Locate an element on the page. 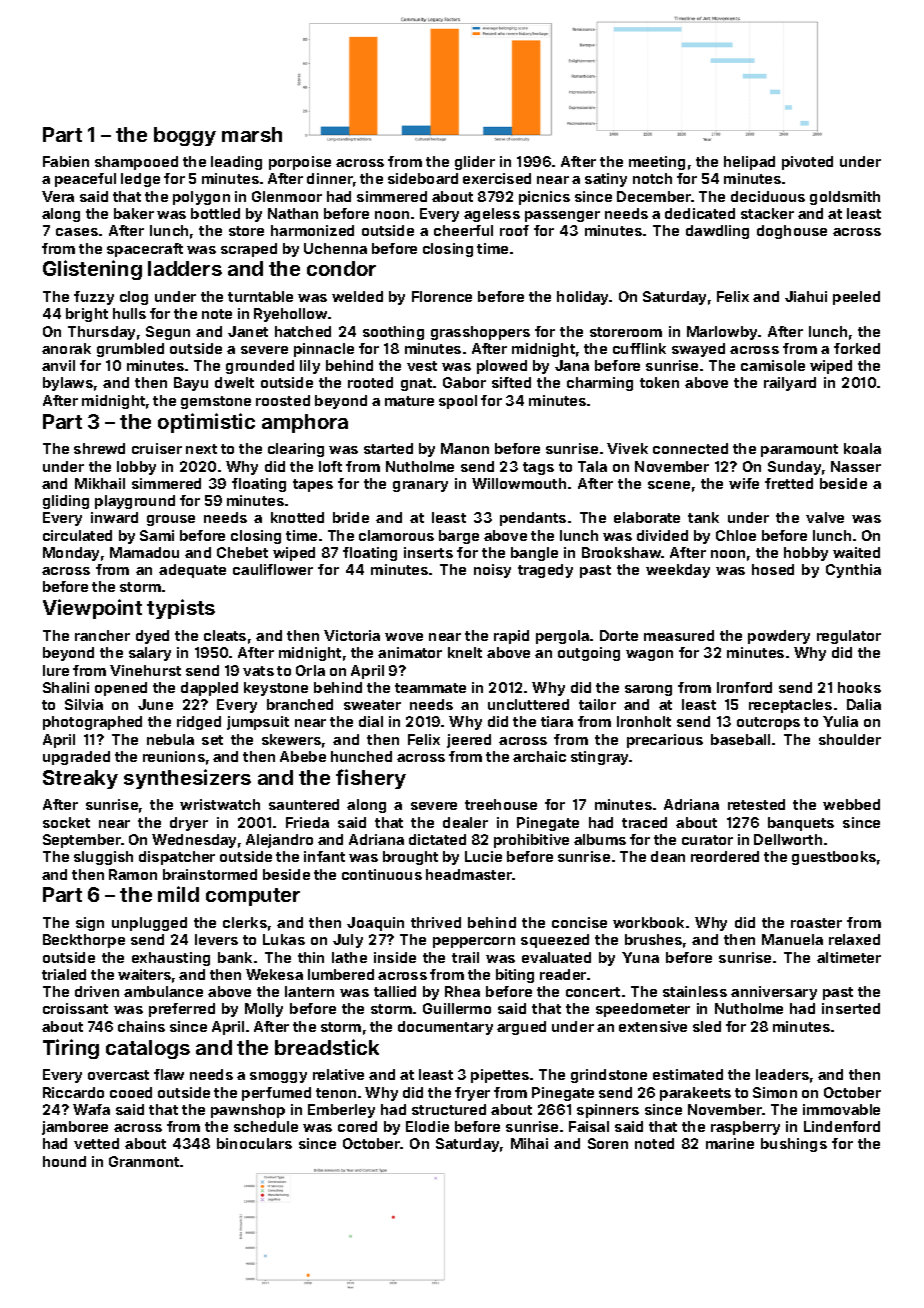 The image size is (924, 1308). mild is located at coordinates (178, 894).
